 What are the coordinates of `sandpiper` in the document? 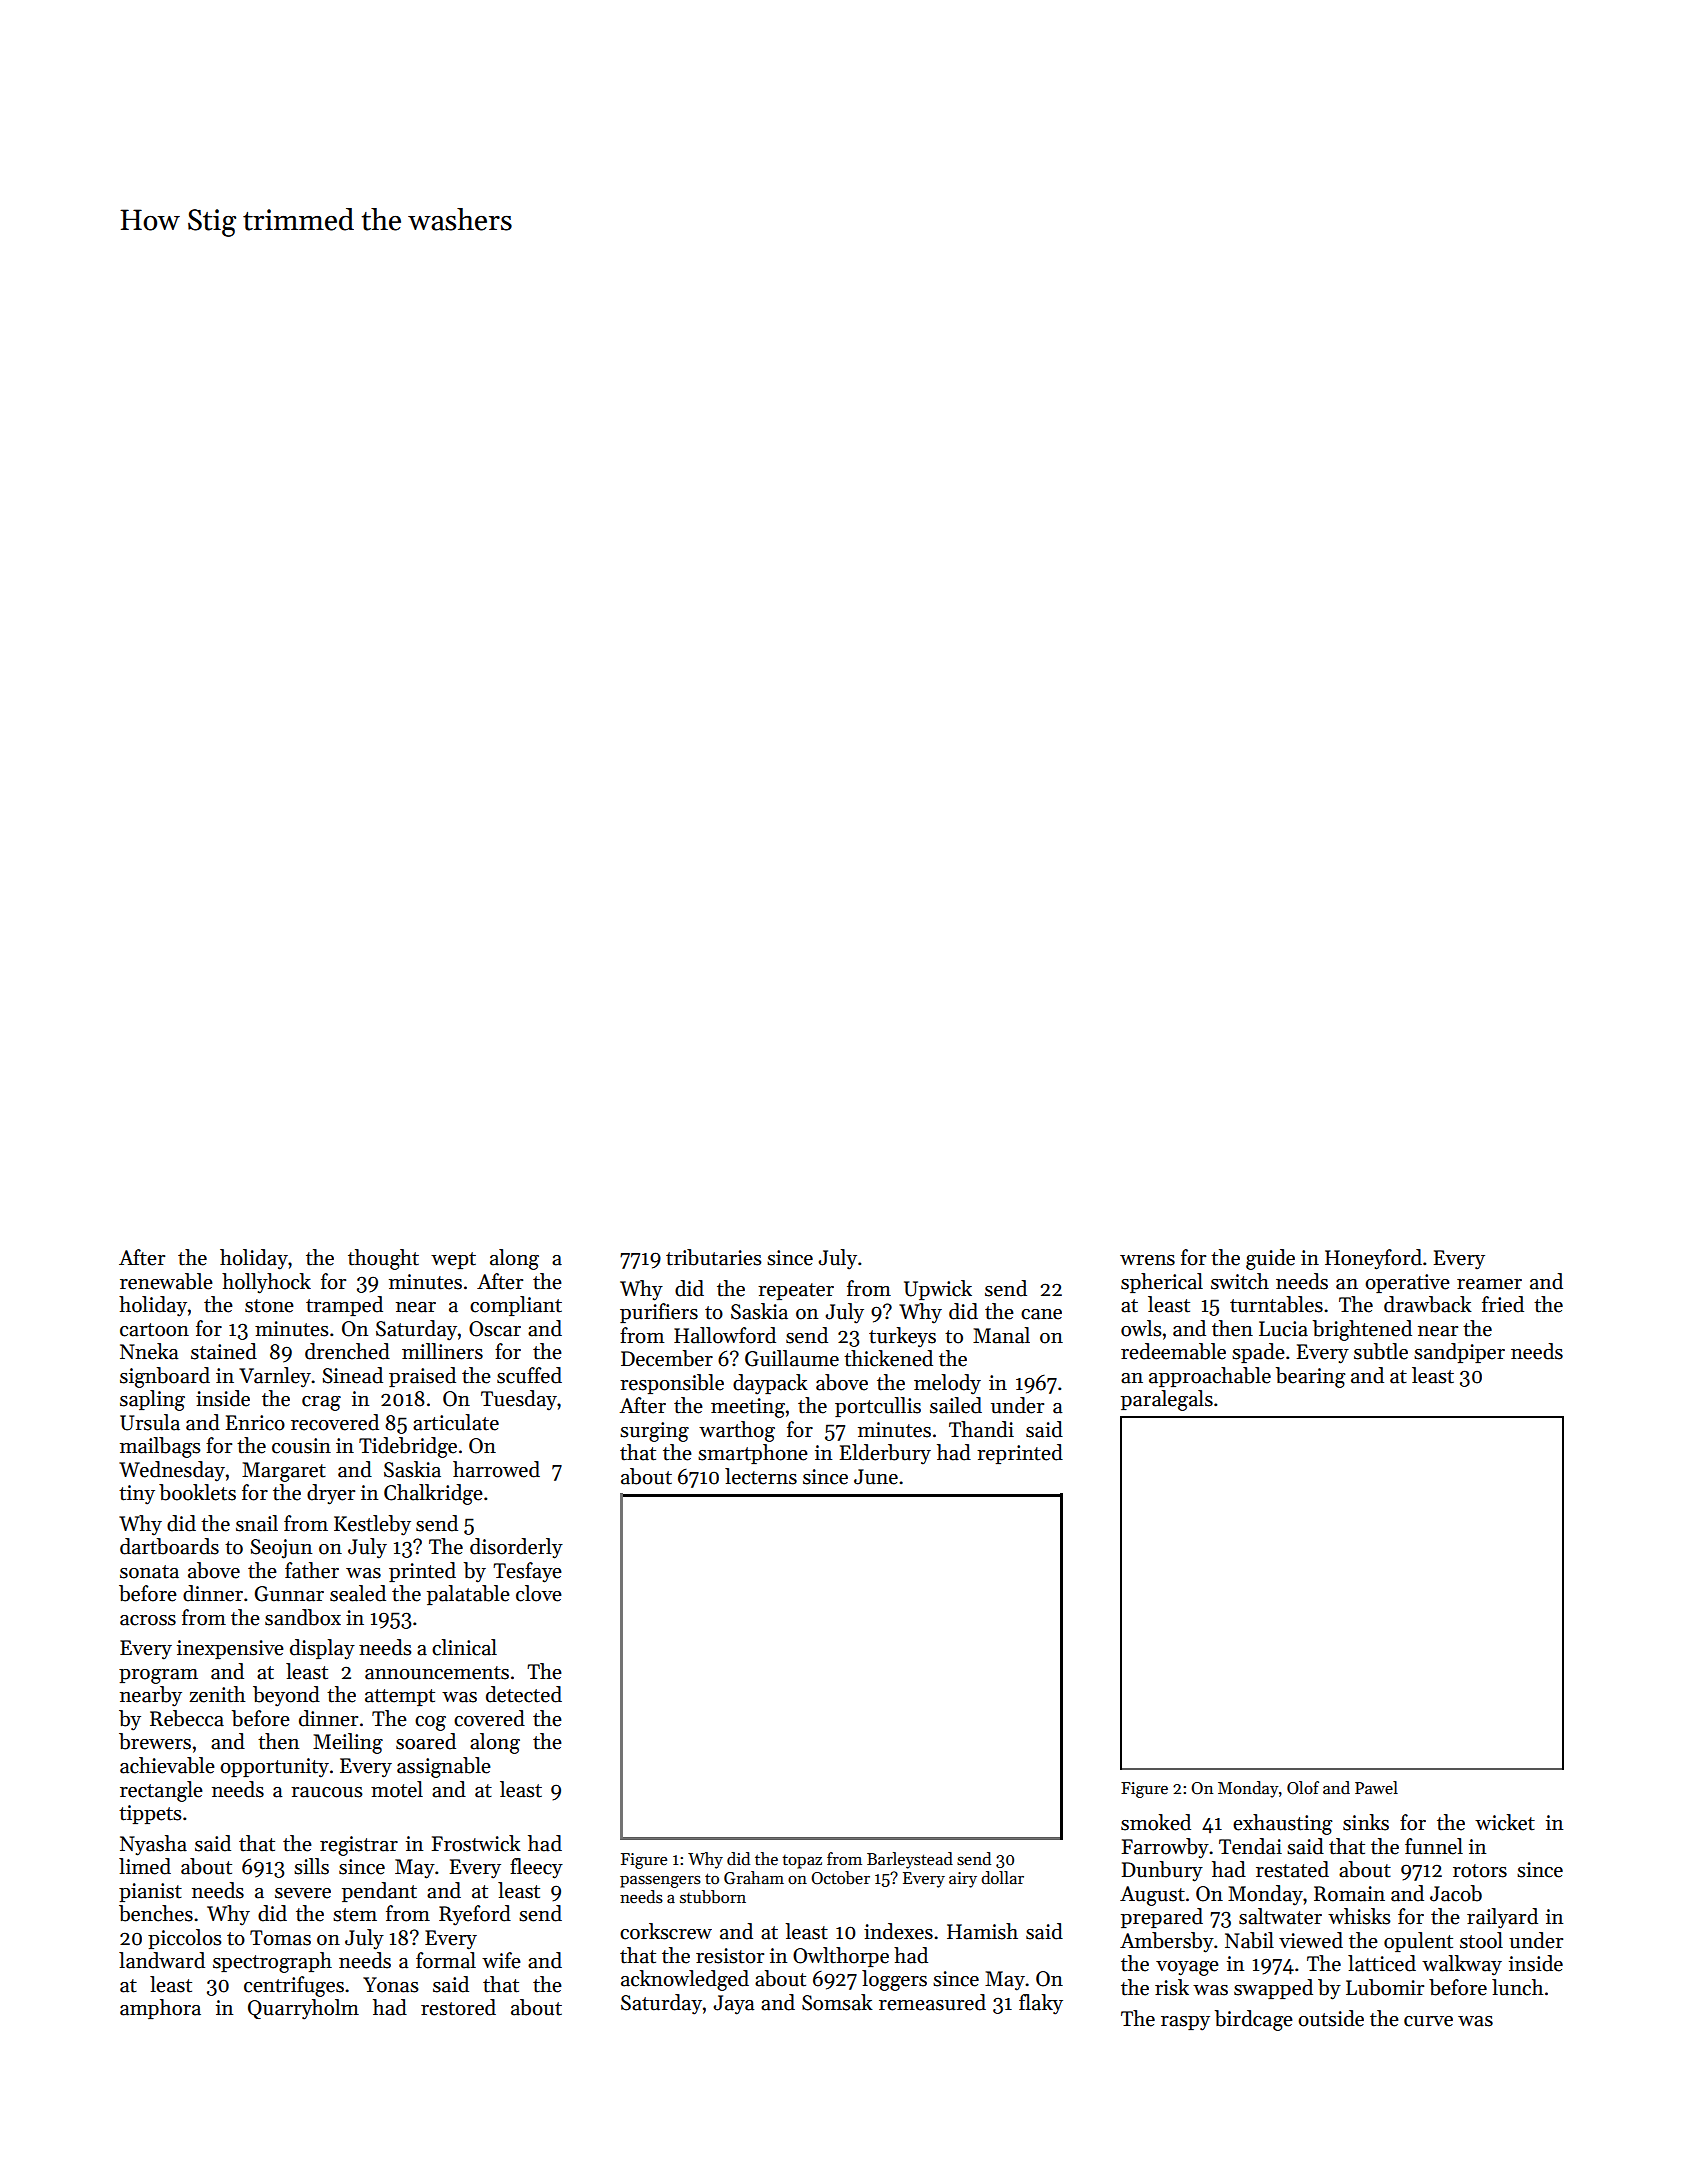 It's located at (1459, 1353).
